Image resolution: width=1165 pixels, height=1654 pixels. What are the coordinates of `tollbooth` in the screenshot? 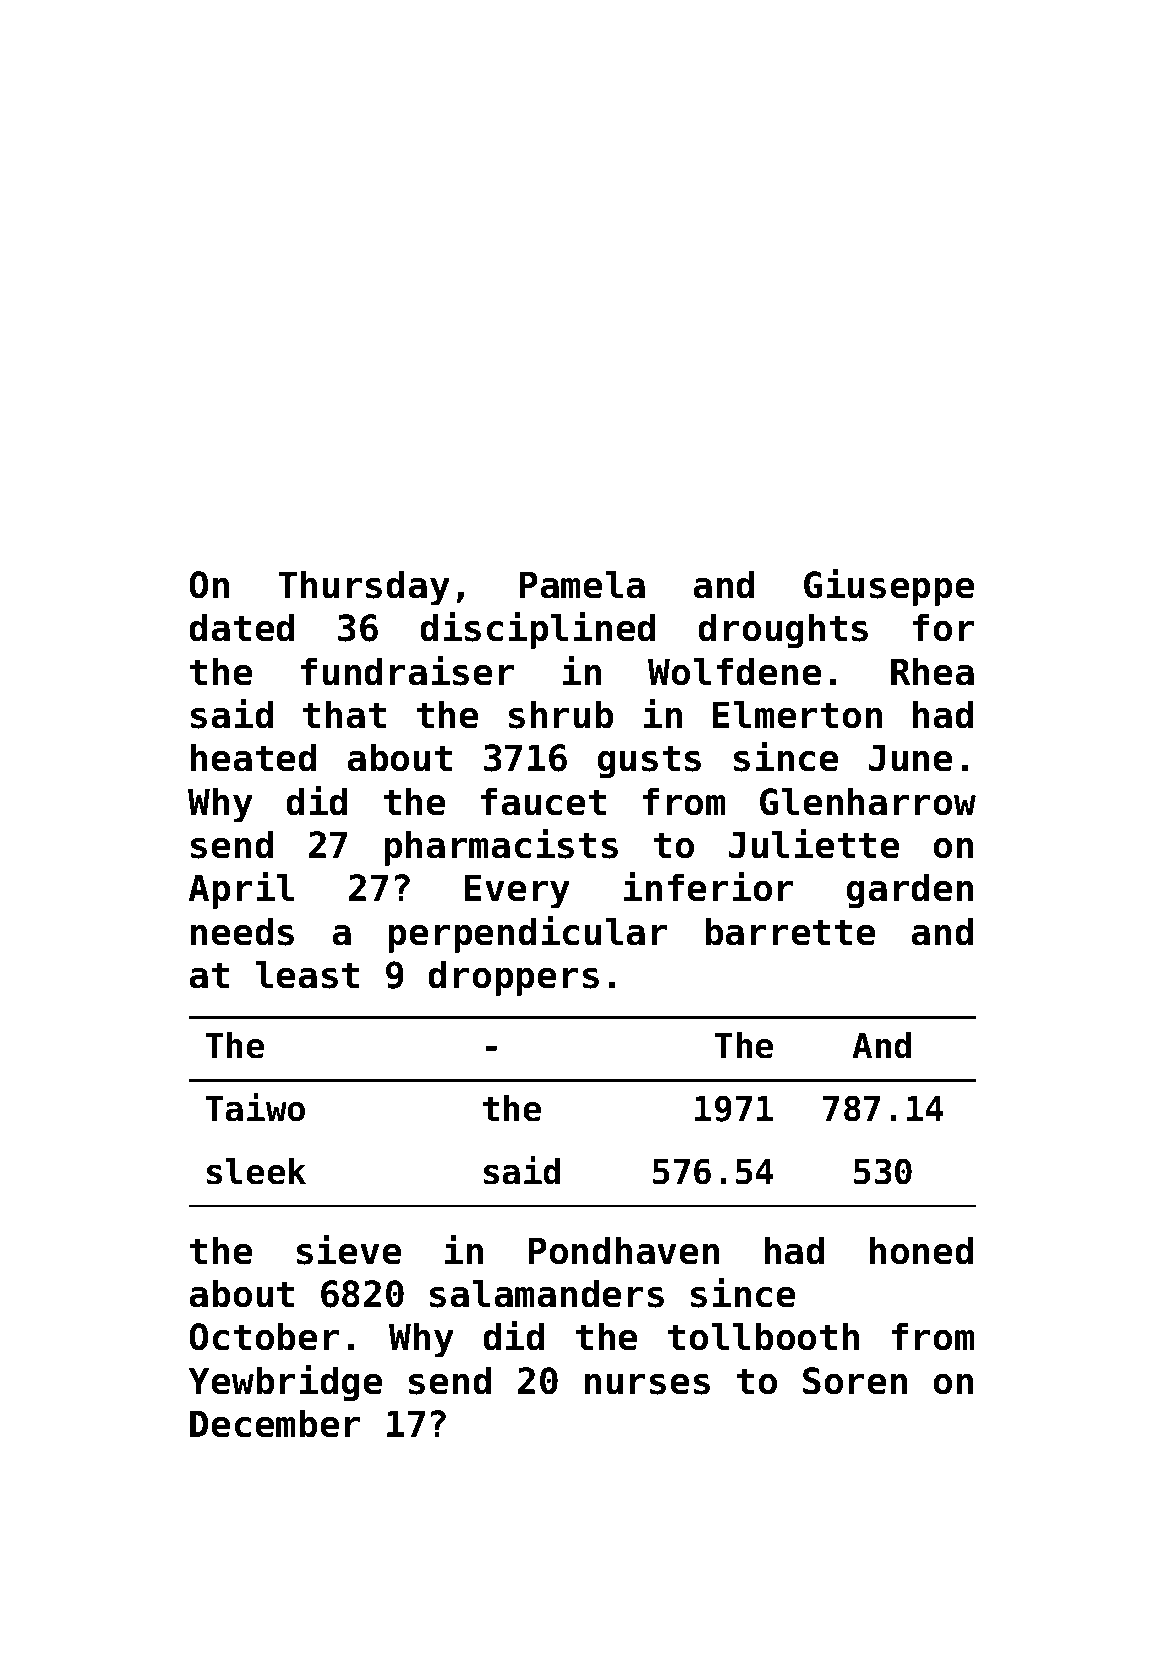 It's located at (763, 1336).
